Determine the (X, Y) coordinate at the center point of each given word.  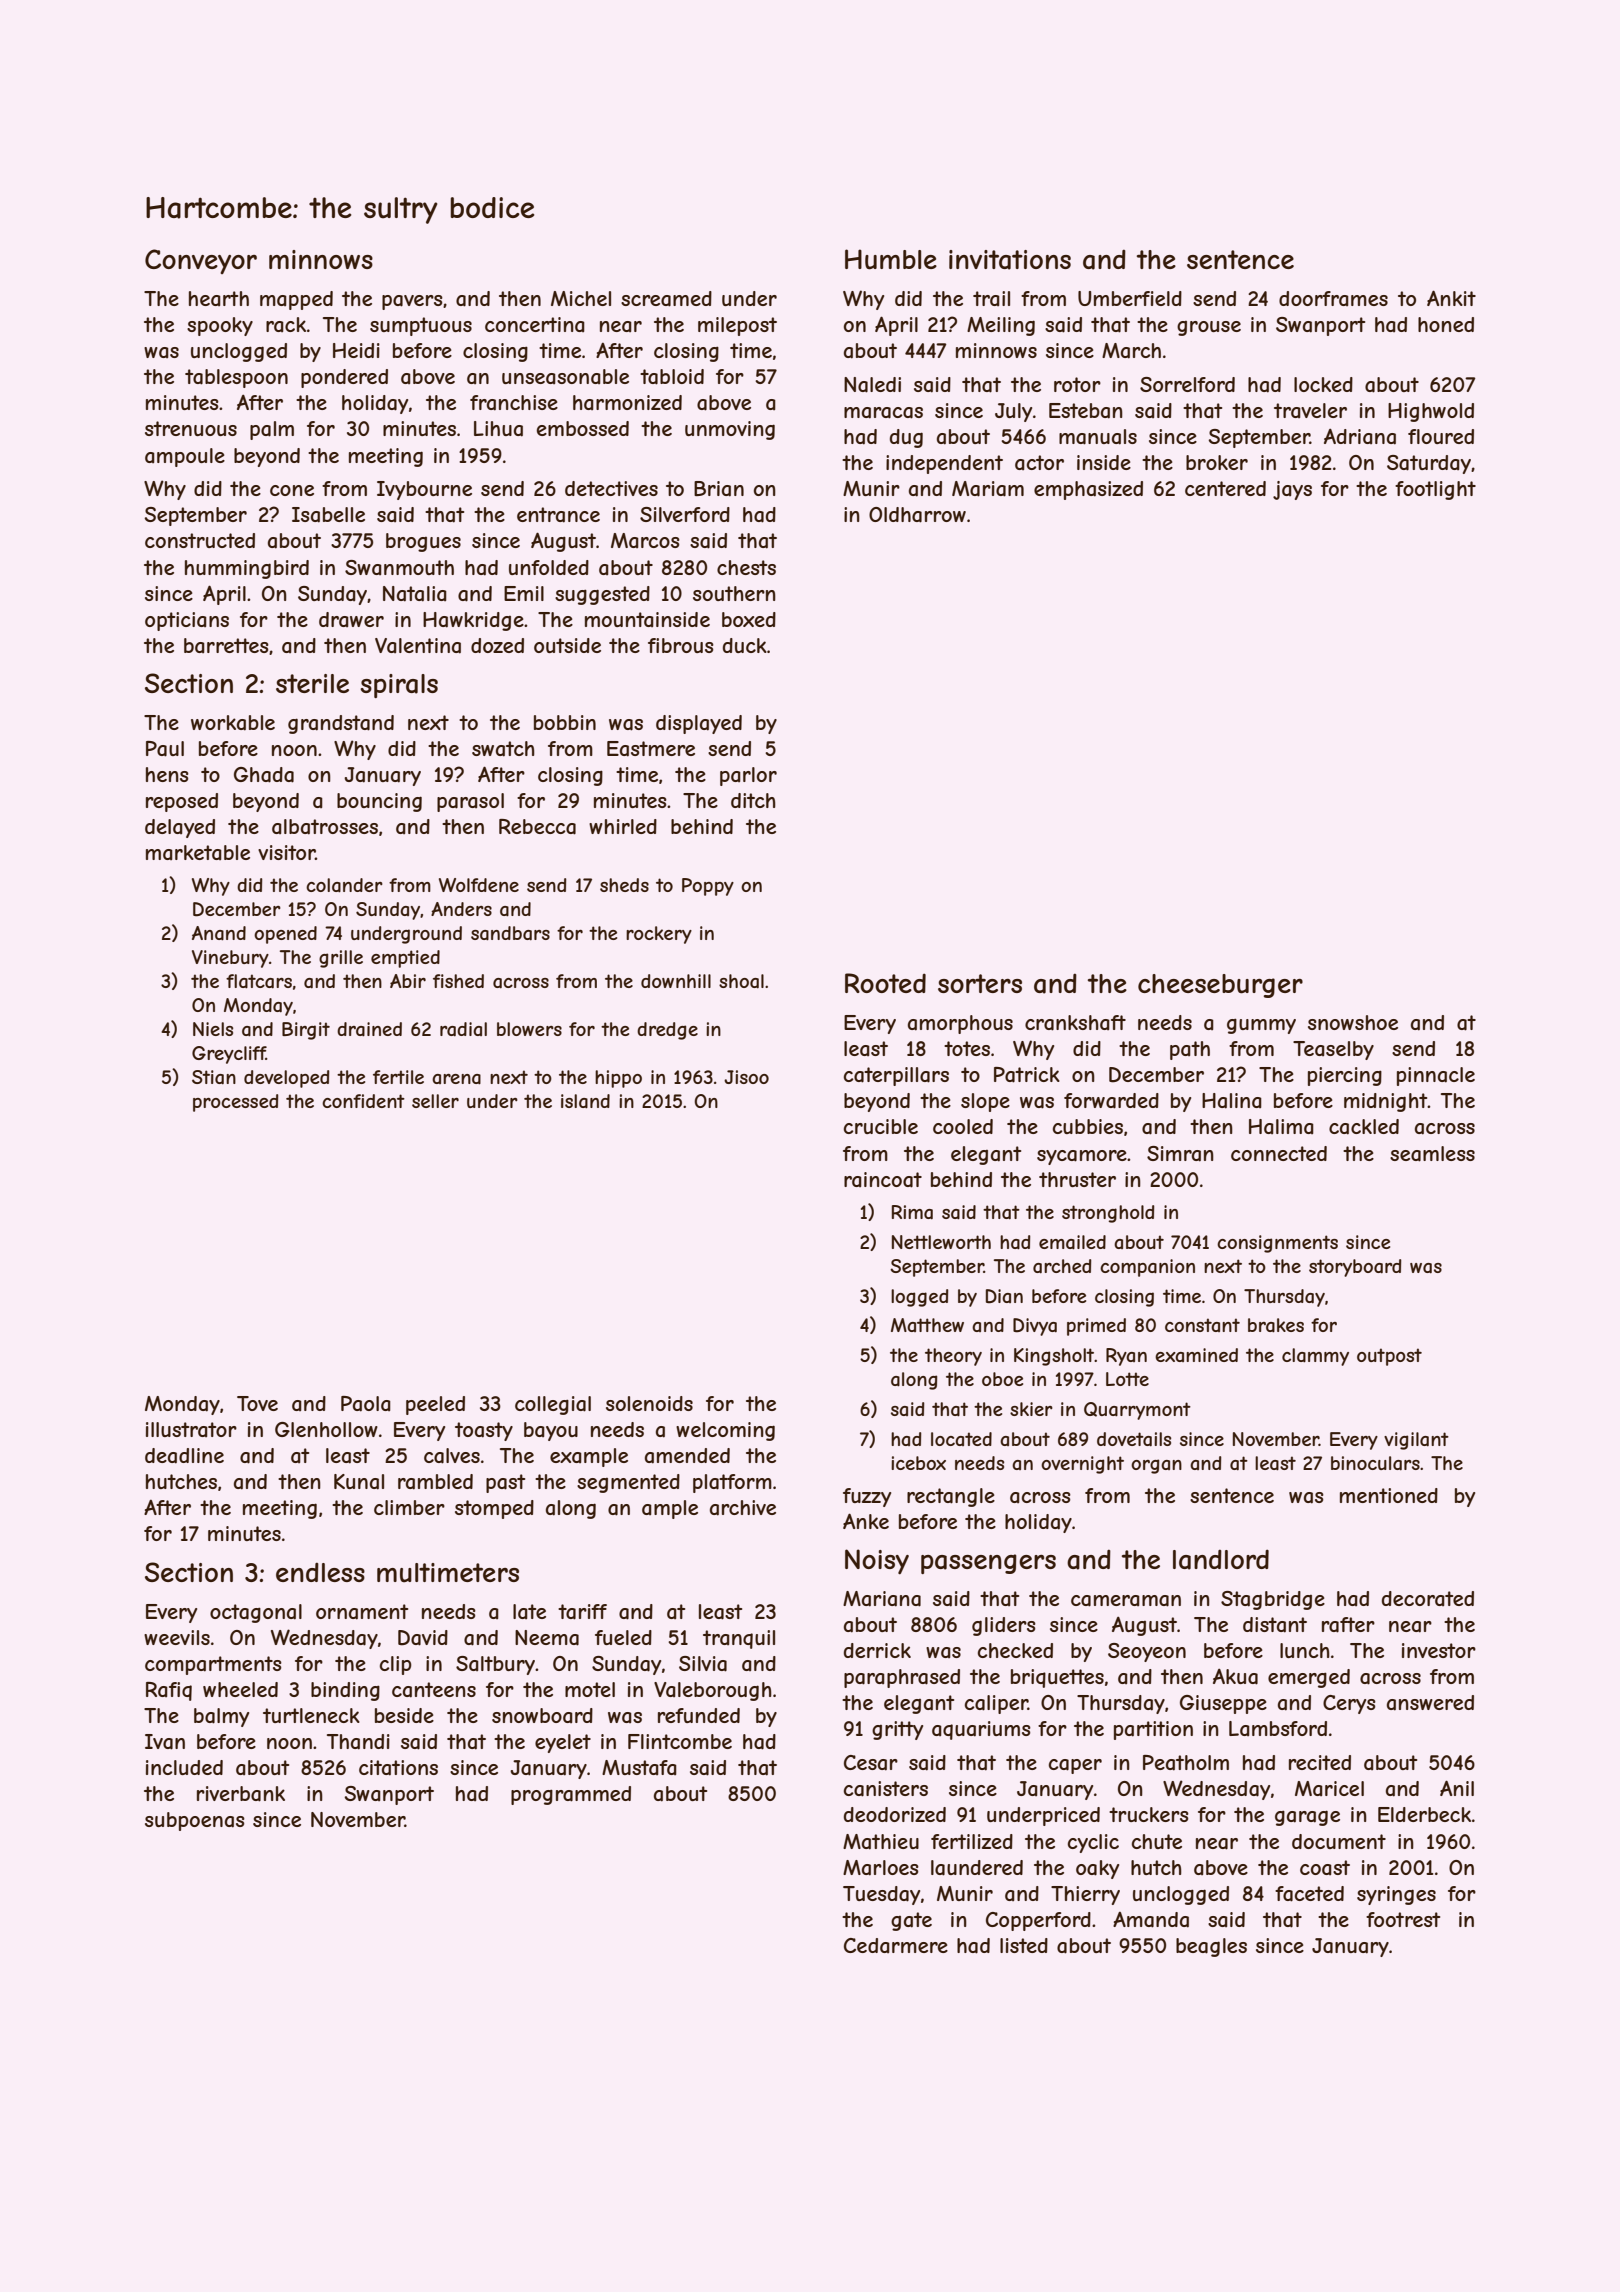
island (585, 1101)
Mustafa (639, 1767)
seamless (1432, 1154)
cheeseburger (1220, 986)
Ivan (165, 1742)
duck (745, 645)
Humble (891, 259)
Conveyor (201, 261)
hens (167, 774)
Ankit (1451, 298)
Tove (257, 1403)
